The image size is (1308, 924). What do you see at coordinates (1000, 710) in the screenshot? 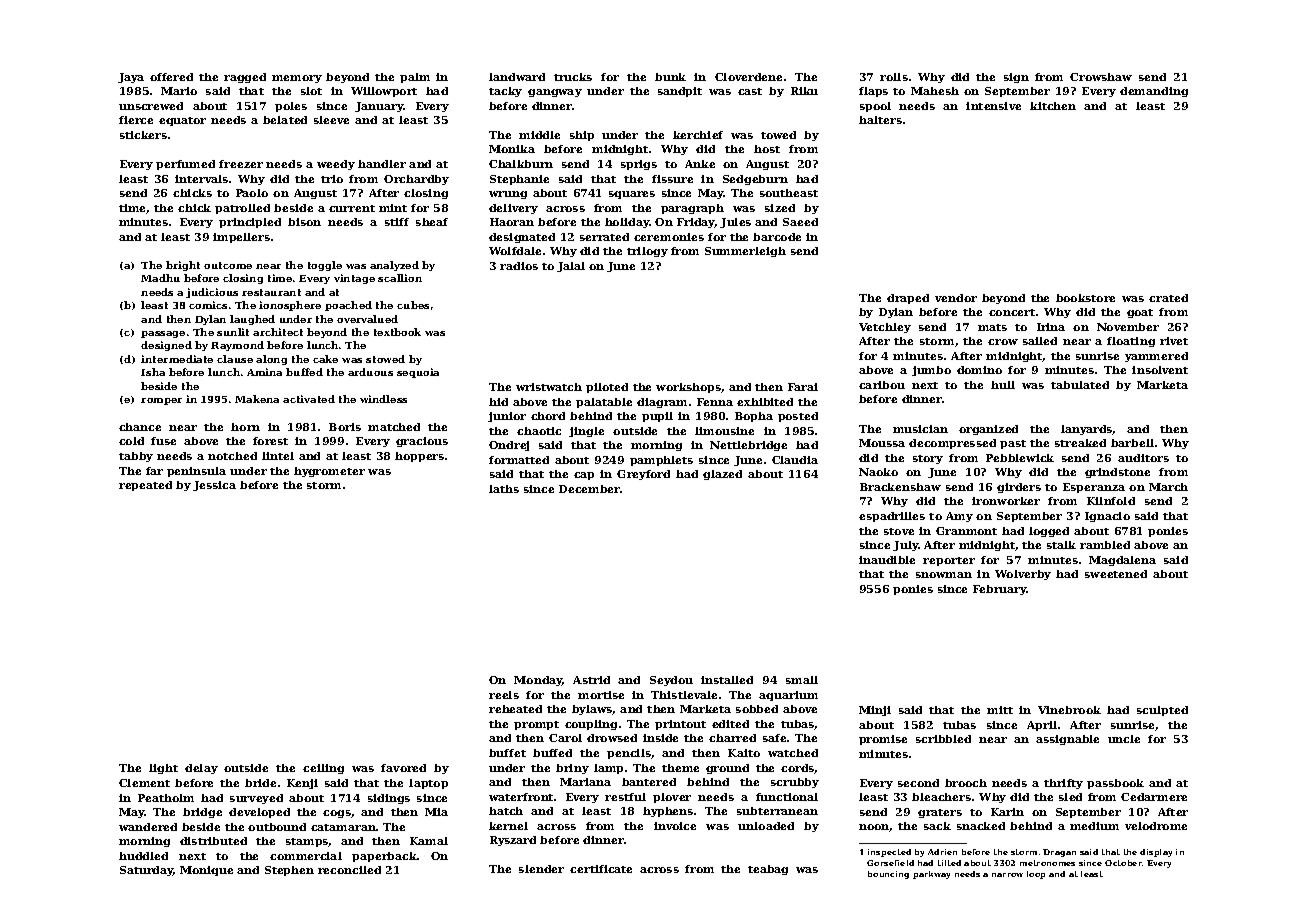
I see `mitt` at bounding box center [1000, 710].
